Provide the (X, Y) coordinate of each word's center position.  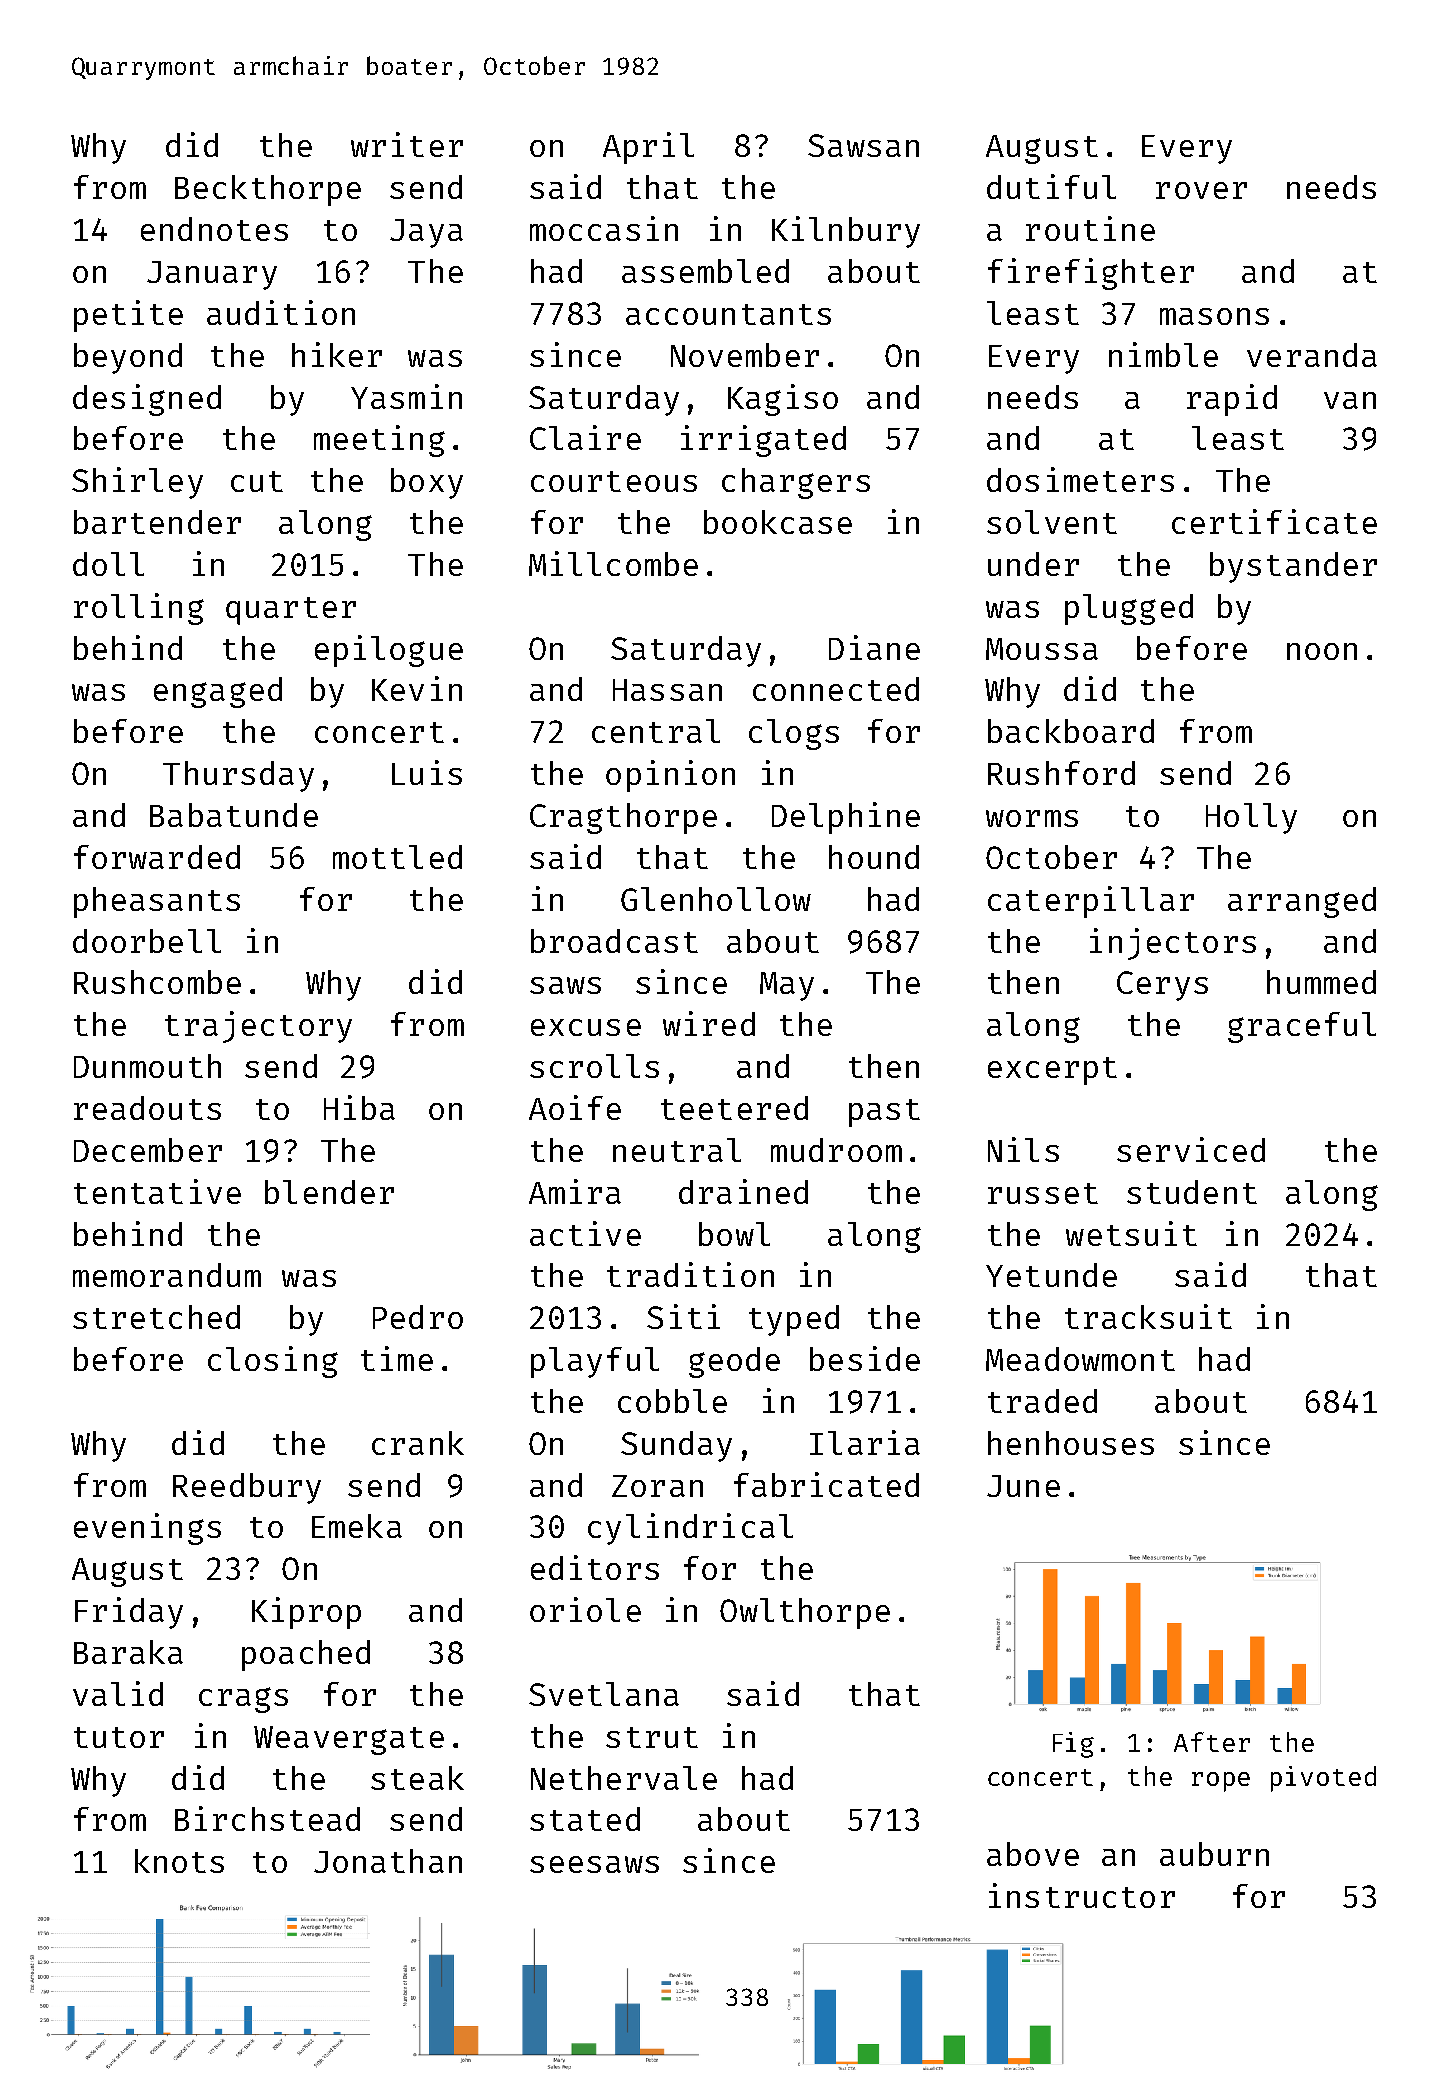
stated (585, 1819)
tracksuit (1148, 1316)
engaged (218, 692)
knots (179, 1861)
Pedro (418, 1317)
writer (407, 144)
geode (734, 1362)
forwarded (157, 857)
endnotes (214, 229)
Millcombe (613, 563)
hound (874, 857)
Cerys (1162, 986)
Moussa (1042, 649)
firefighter (1091, 274)
